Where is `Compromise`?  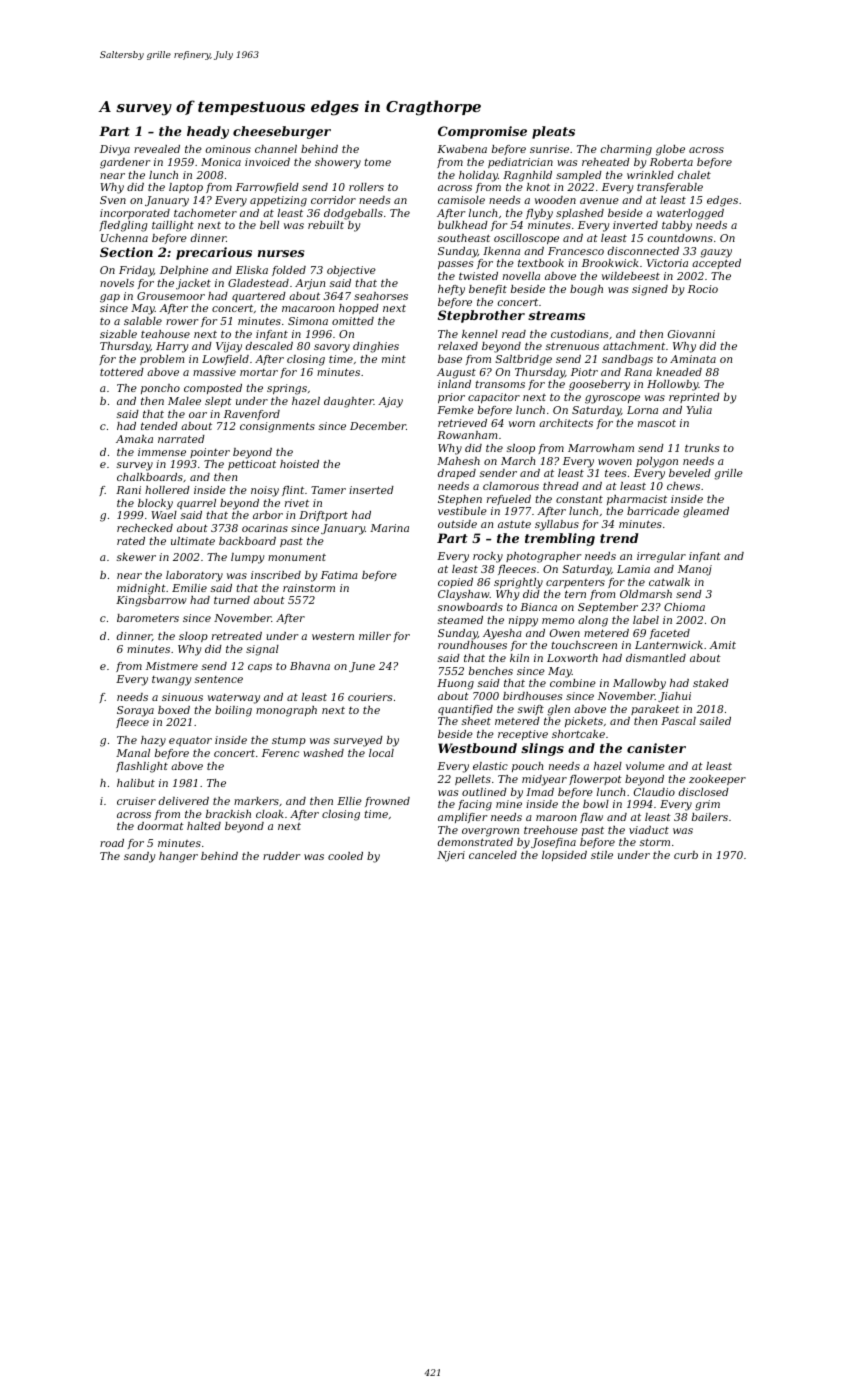
Compromise is located at coordinates (482, 132).
